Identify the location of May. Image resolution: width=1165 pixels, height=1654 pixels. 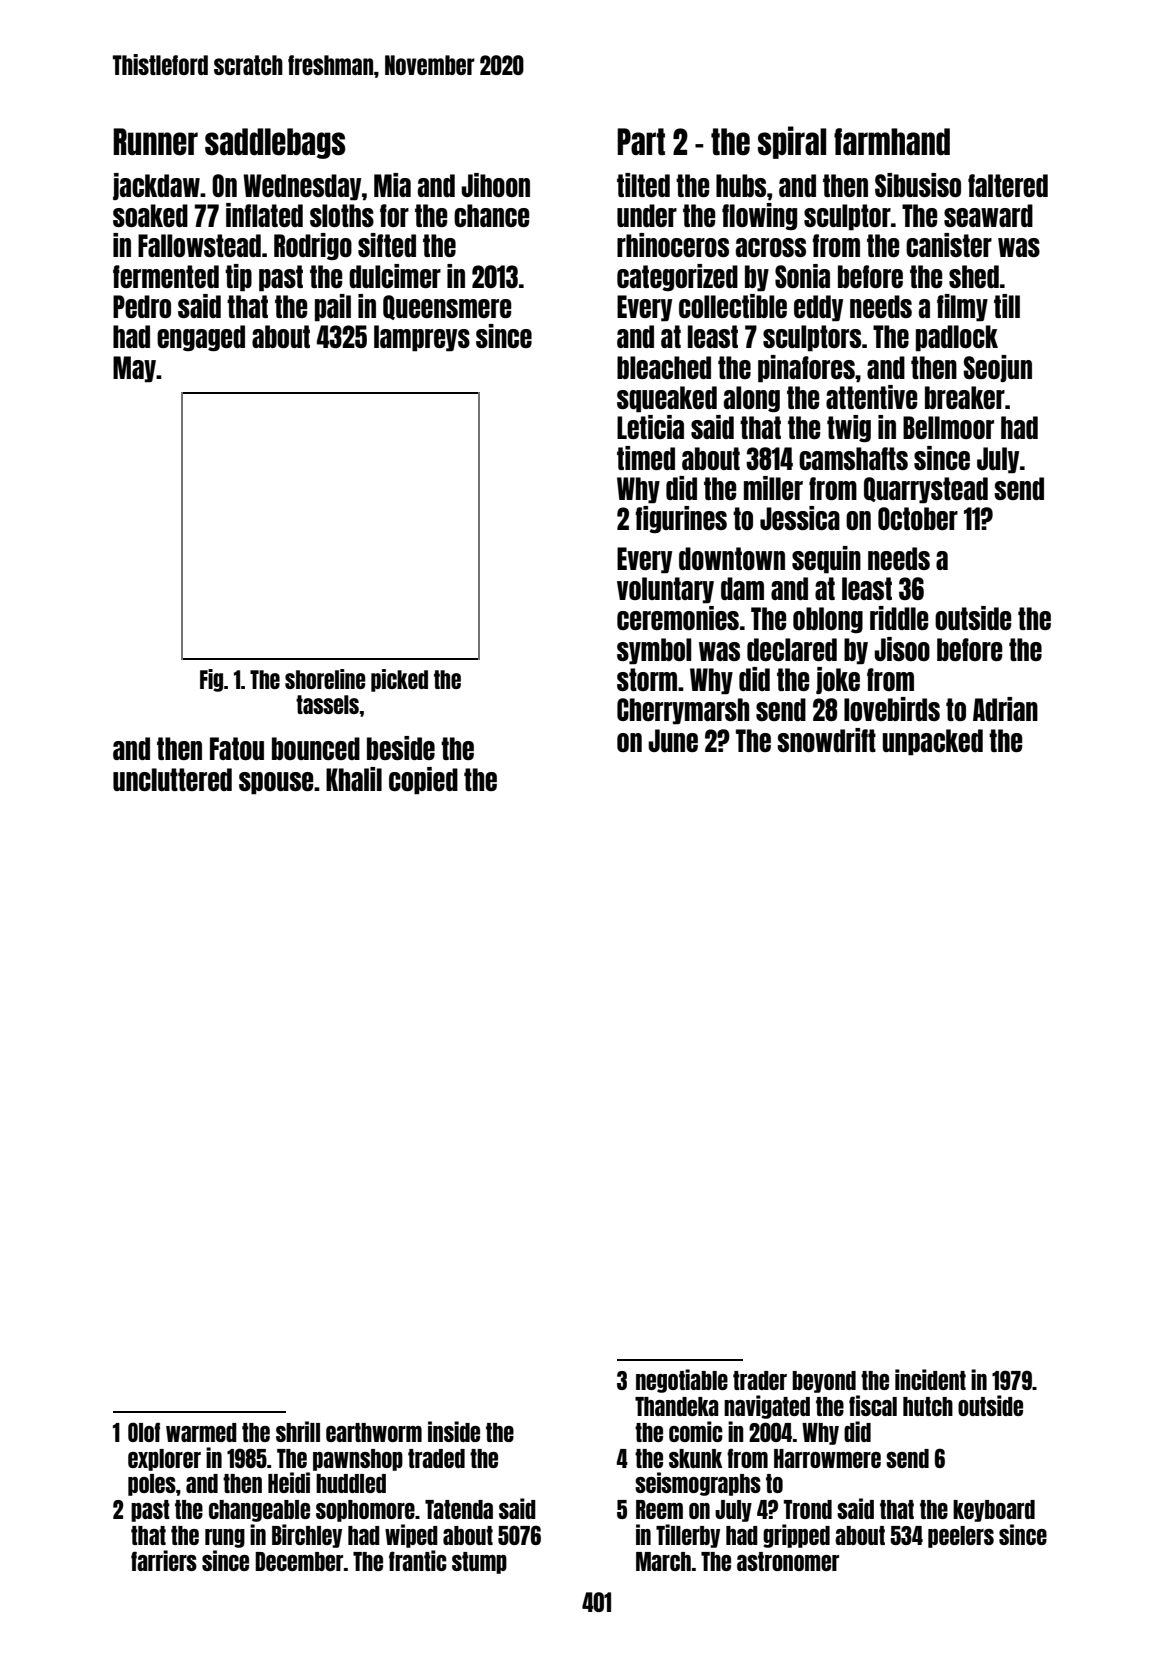
(135, 369).
